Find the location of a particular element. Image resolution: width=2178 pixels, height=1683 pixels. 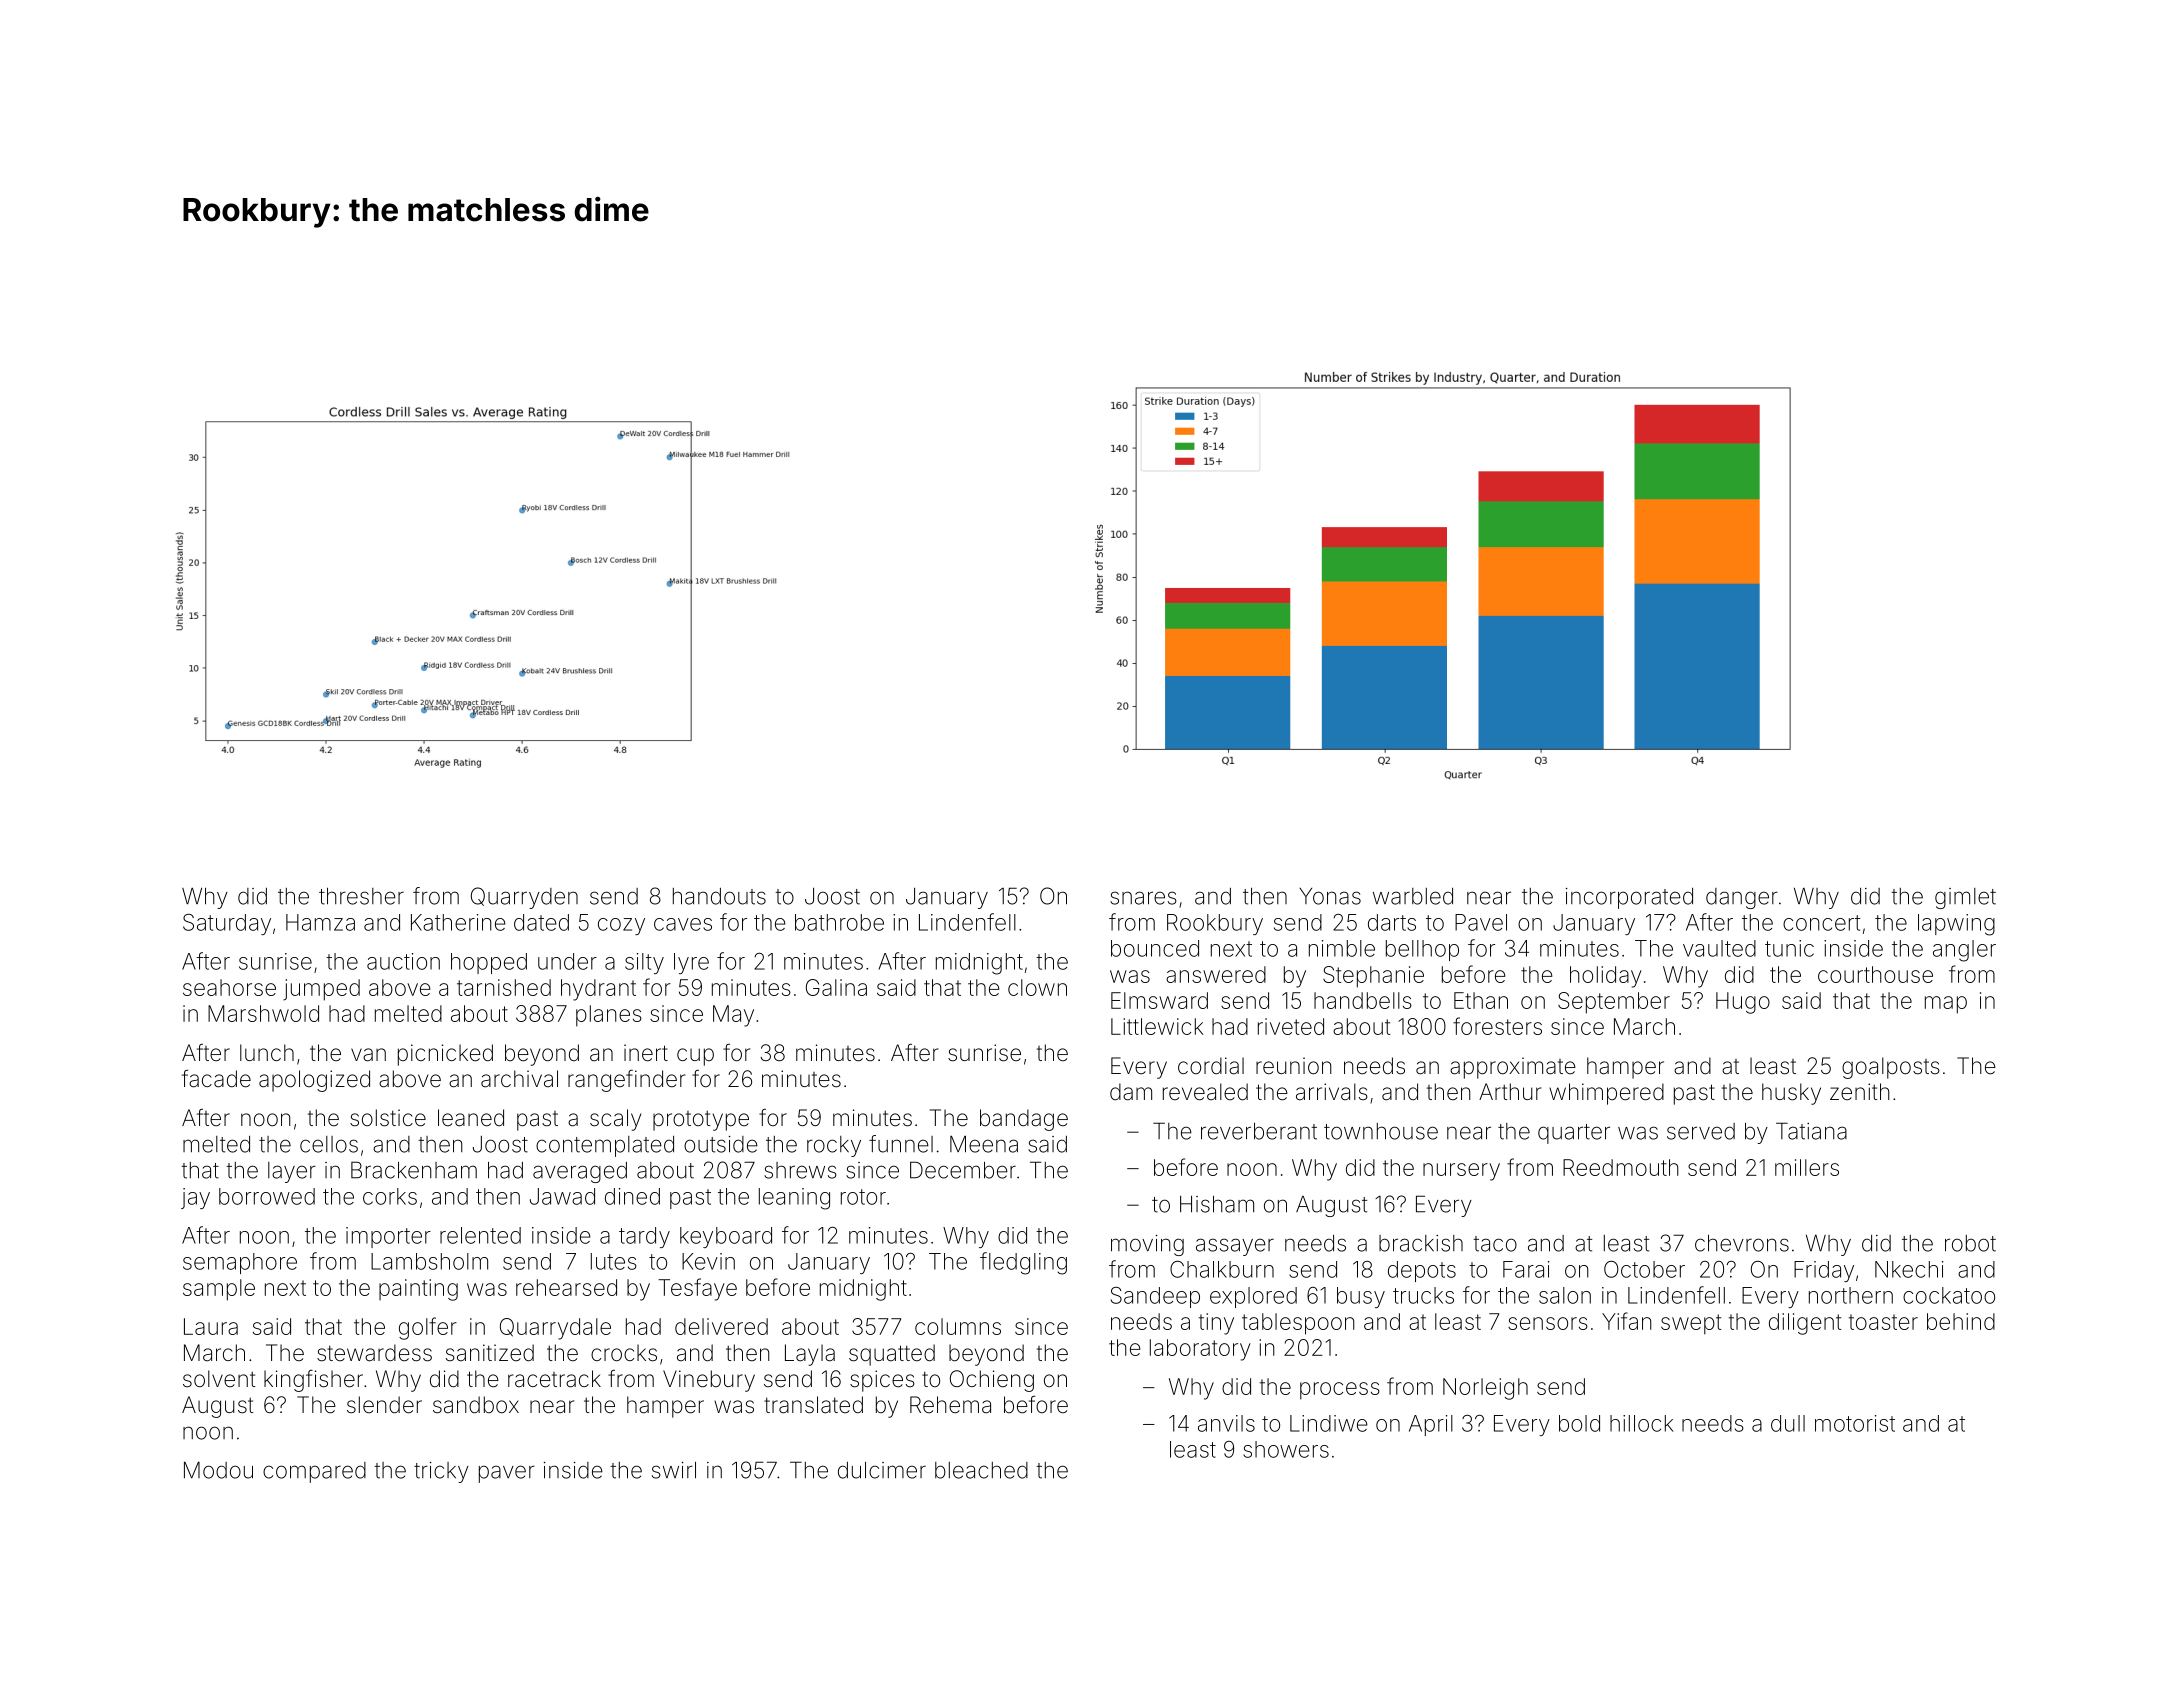

compared is located at coordinates (314, 1472).
